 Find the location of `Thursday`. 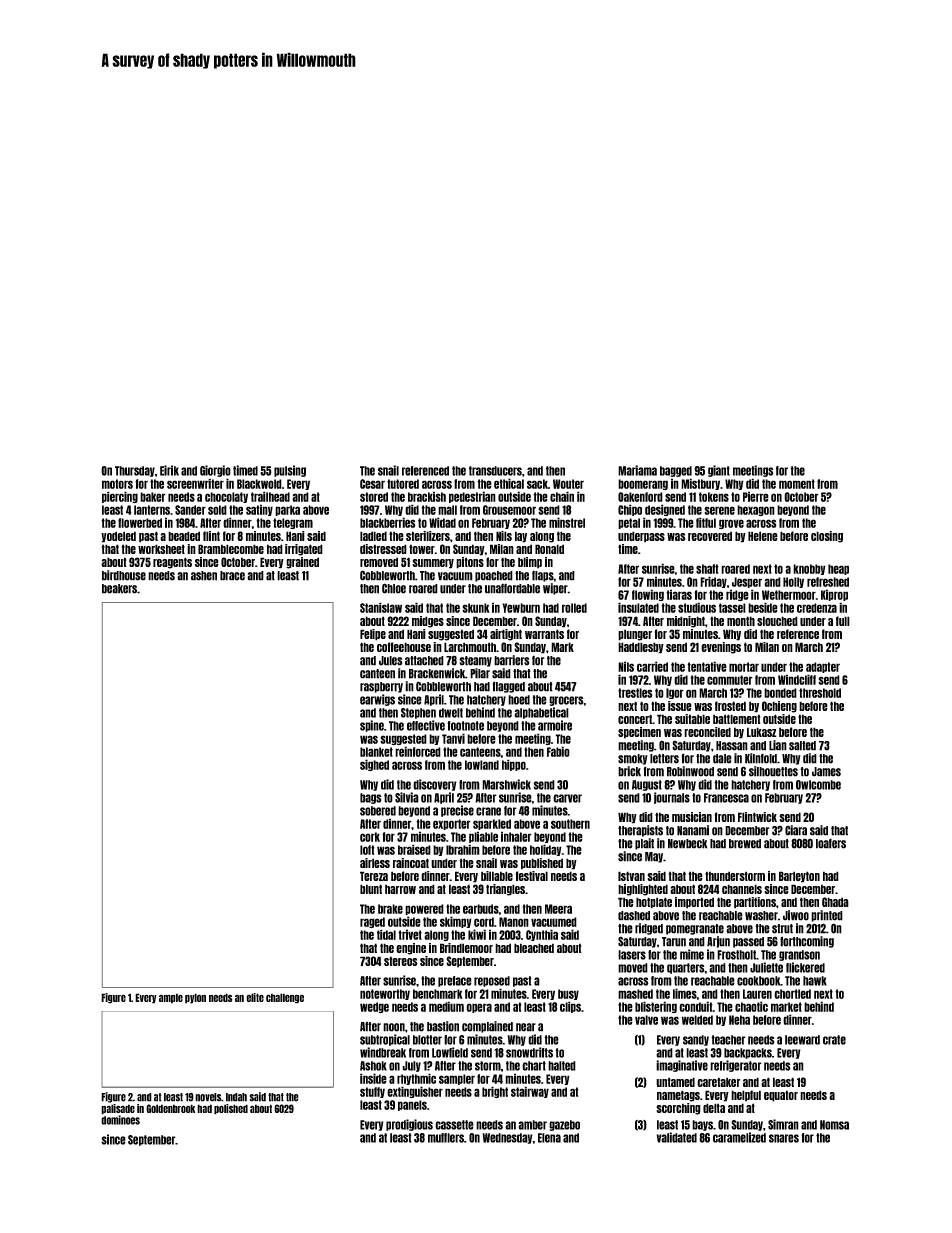

Thursday is located at coordinates (135, 471).
